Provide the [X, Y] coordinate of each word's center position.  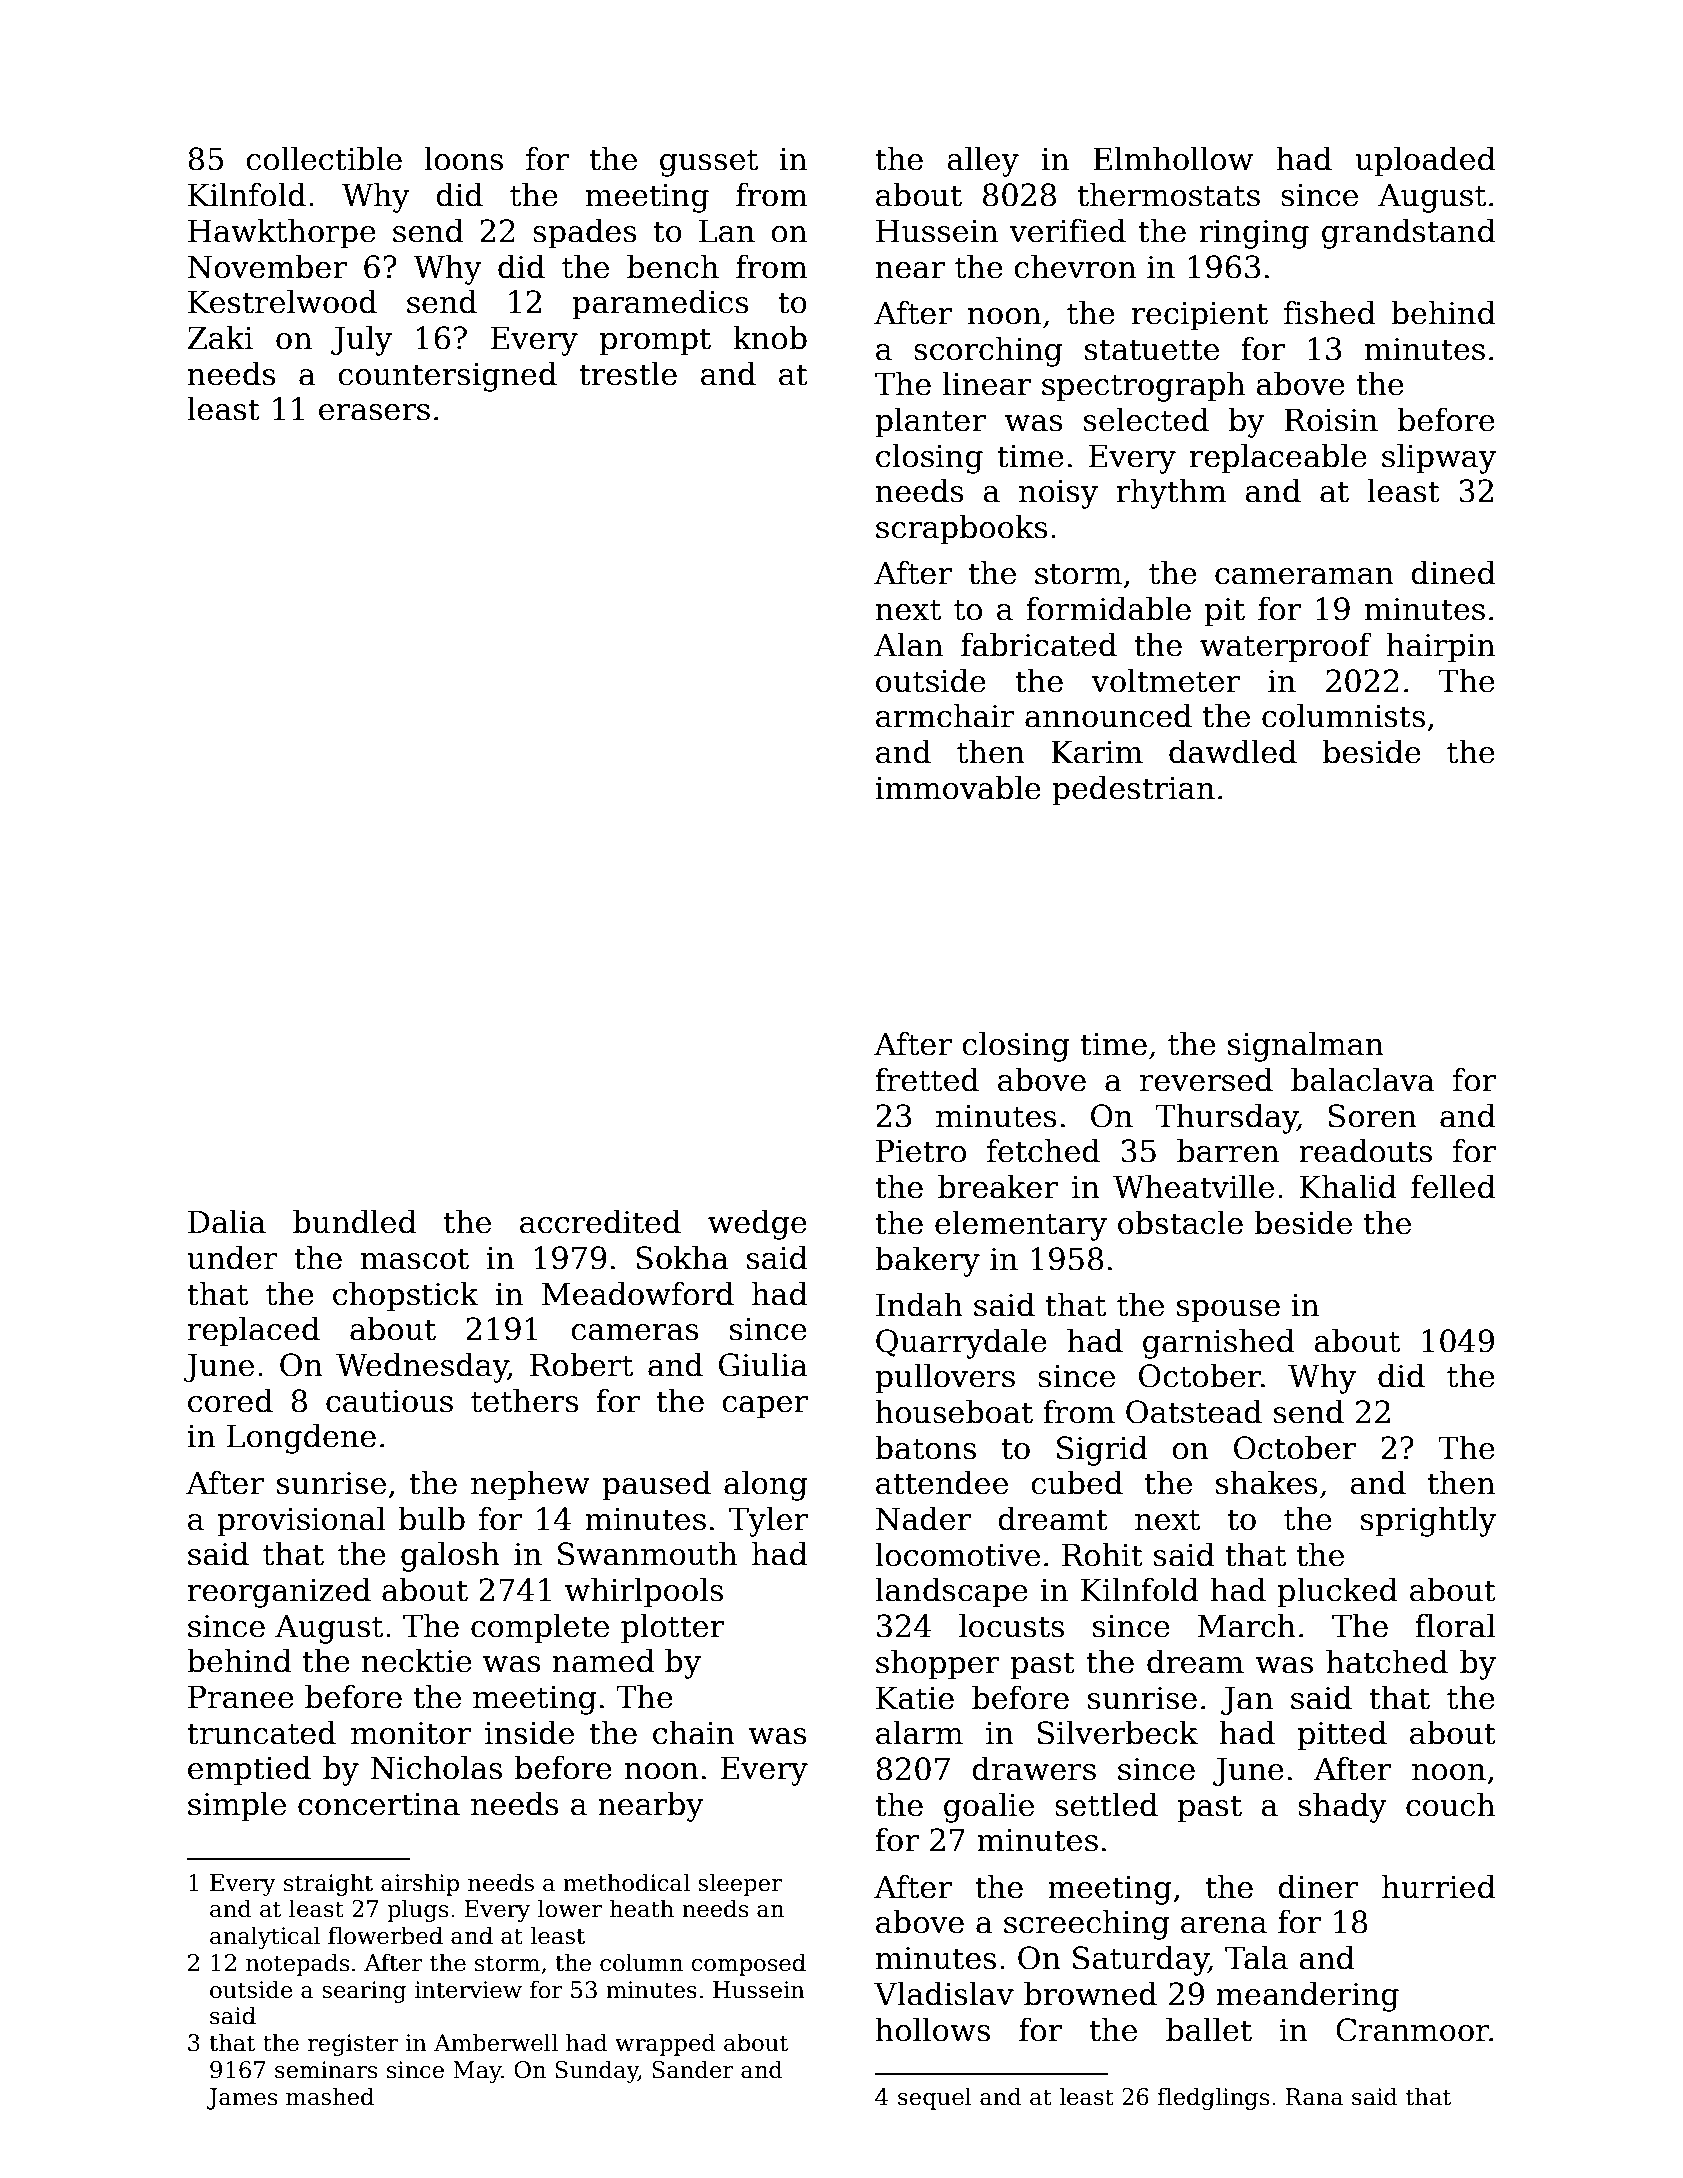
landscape [951, 1592]
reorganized [279, 1593]
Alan [908, 645]
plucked [1338, 1592]
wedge [757, 1225]
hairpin [1440, 647]
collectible [324, 159]
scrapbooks [962, 529]
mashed [330, 2096]
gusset [709, 163]
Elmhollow [1173, 159]
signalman [1306, 1047]
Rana [1315, 2097]
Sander [693, 2069]
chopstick [406, 1296]
